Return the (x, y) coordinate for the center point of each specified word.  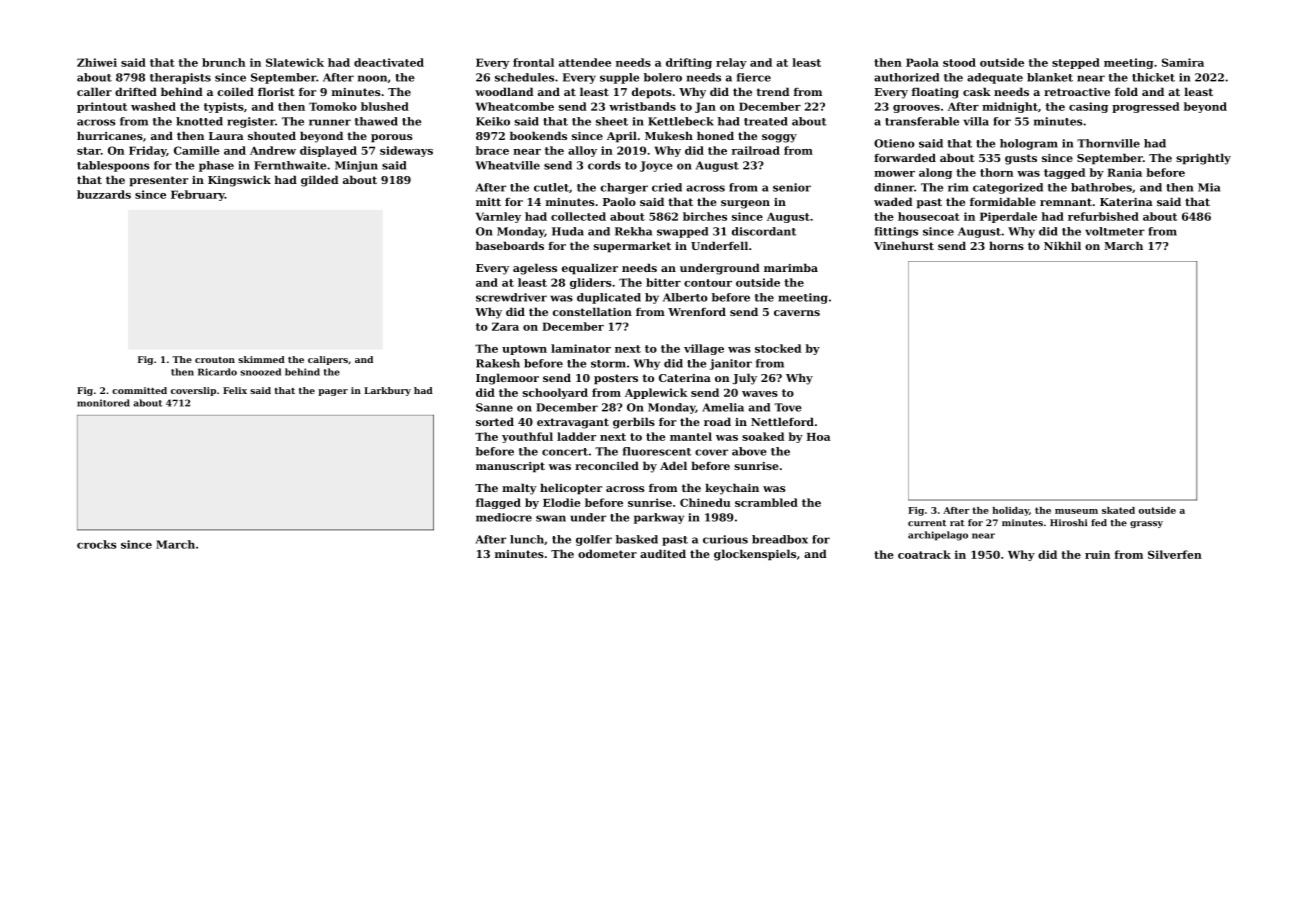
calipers (328, 360)
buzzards (104, 194)
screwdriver (511, 297)
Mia (1209, 187)
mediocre (504, 517)
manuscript (510, 467)
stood (959, 62)
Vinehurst (904, 245)
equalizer (590, 269)
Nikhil (1062, 245)
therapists (180, 78)
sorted (495, 421)
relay (731, 63)
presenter (158, 181)
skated (1118, 510)
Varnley (498, 217)
